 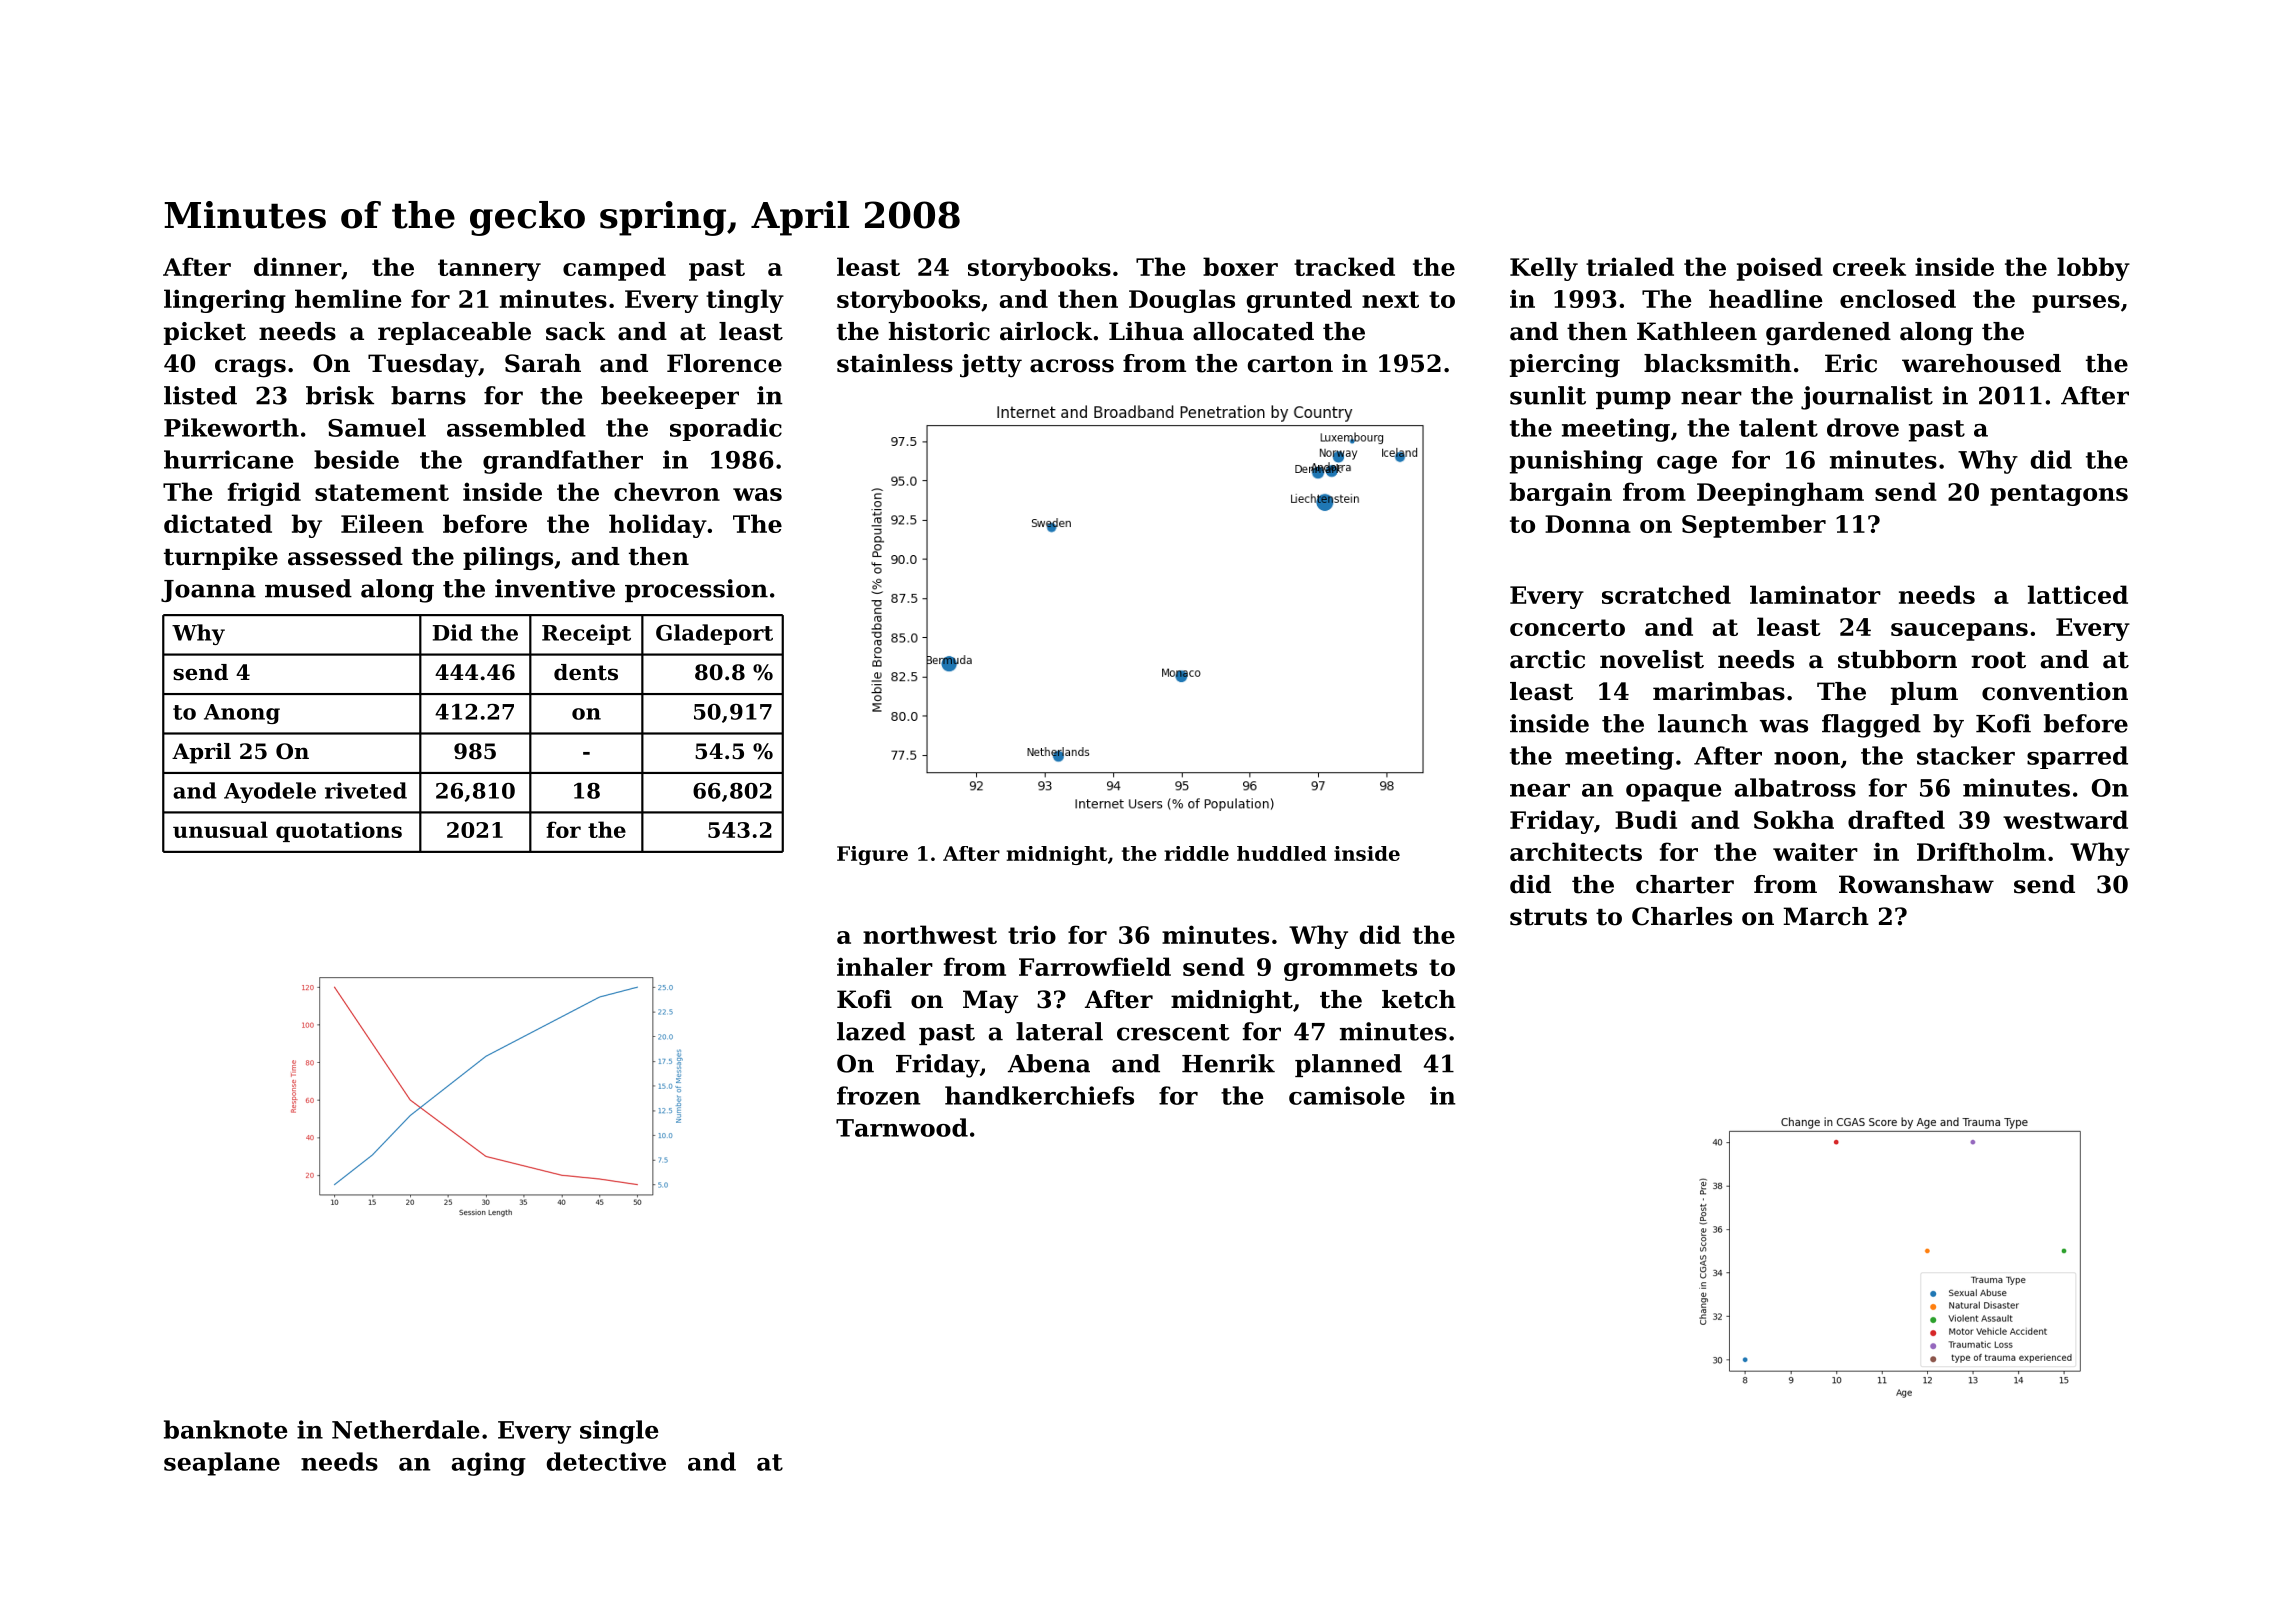 What do you see at coordinates (1561, 494) in the document?
I see `bargain` at bounding box center [1561, 494].
